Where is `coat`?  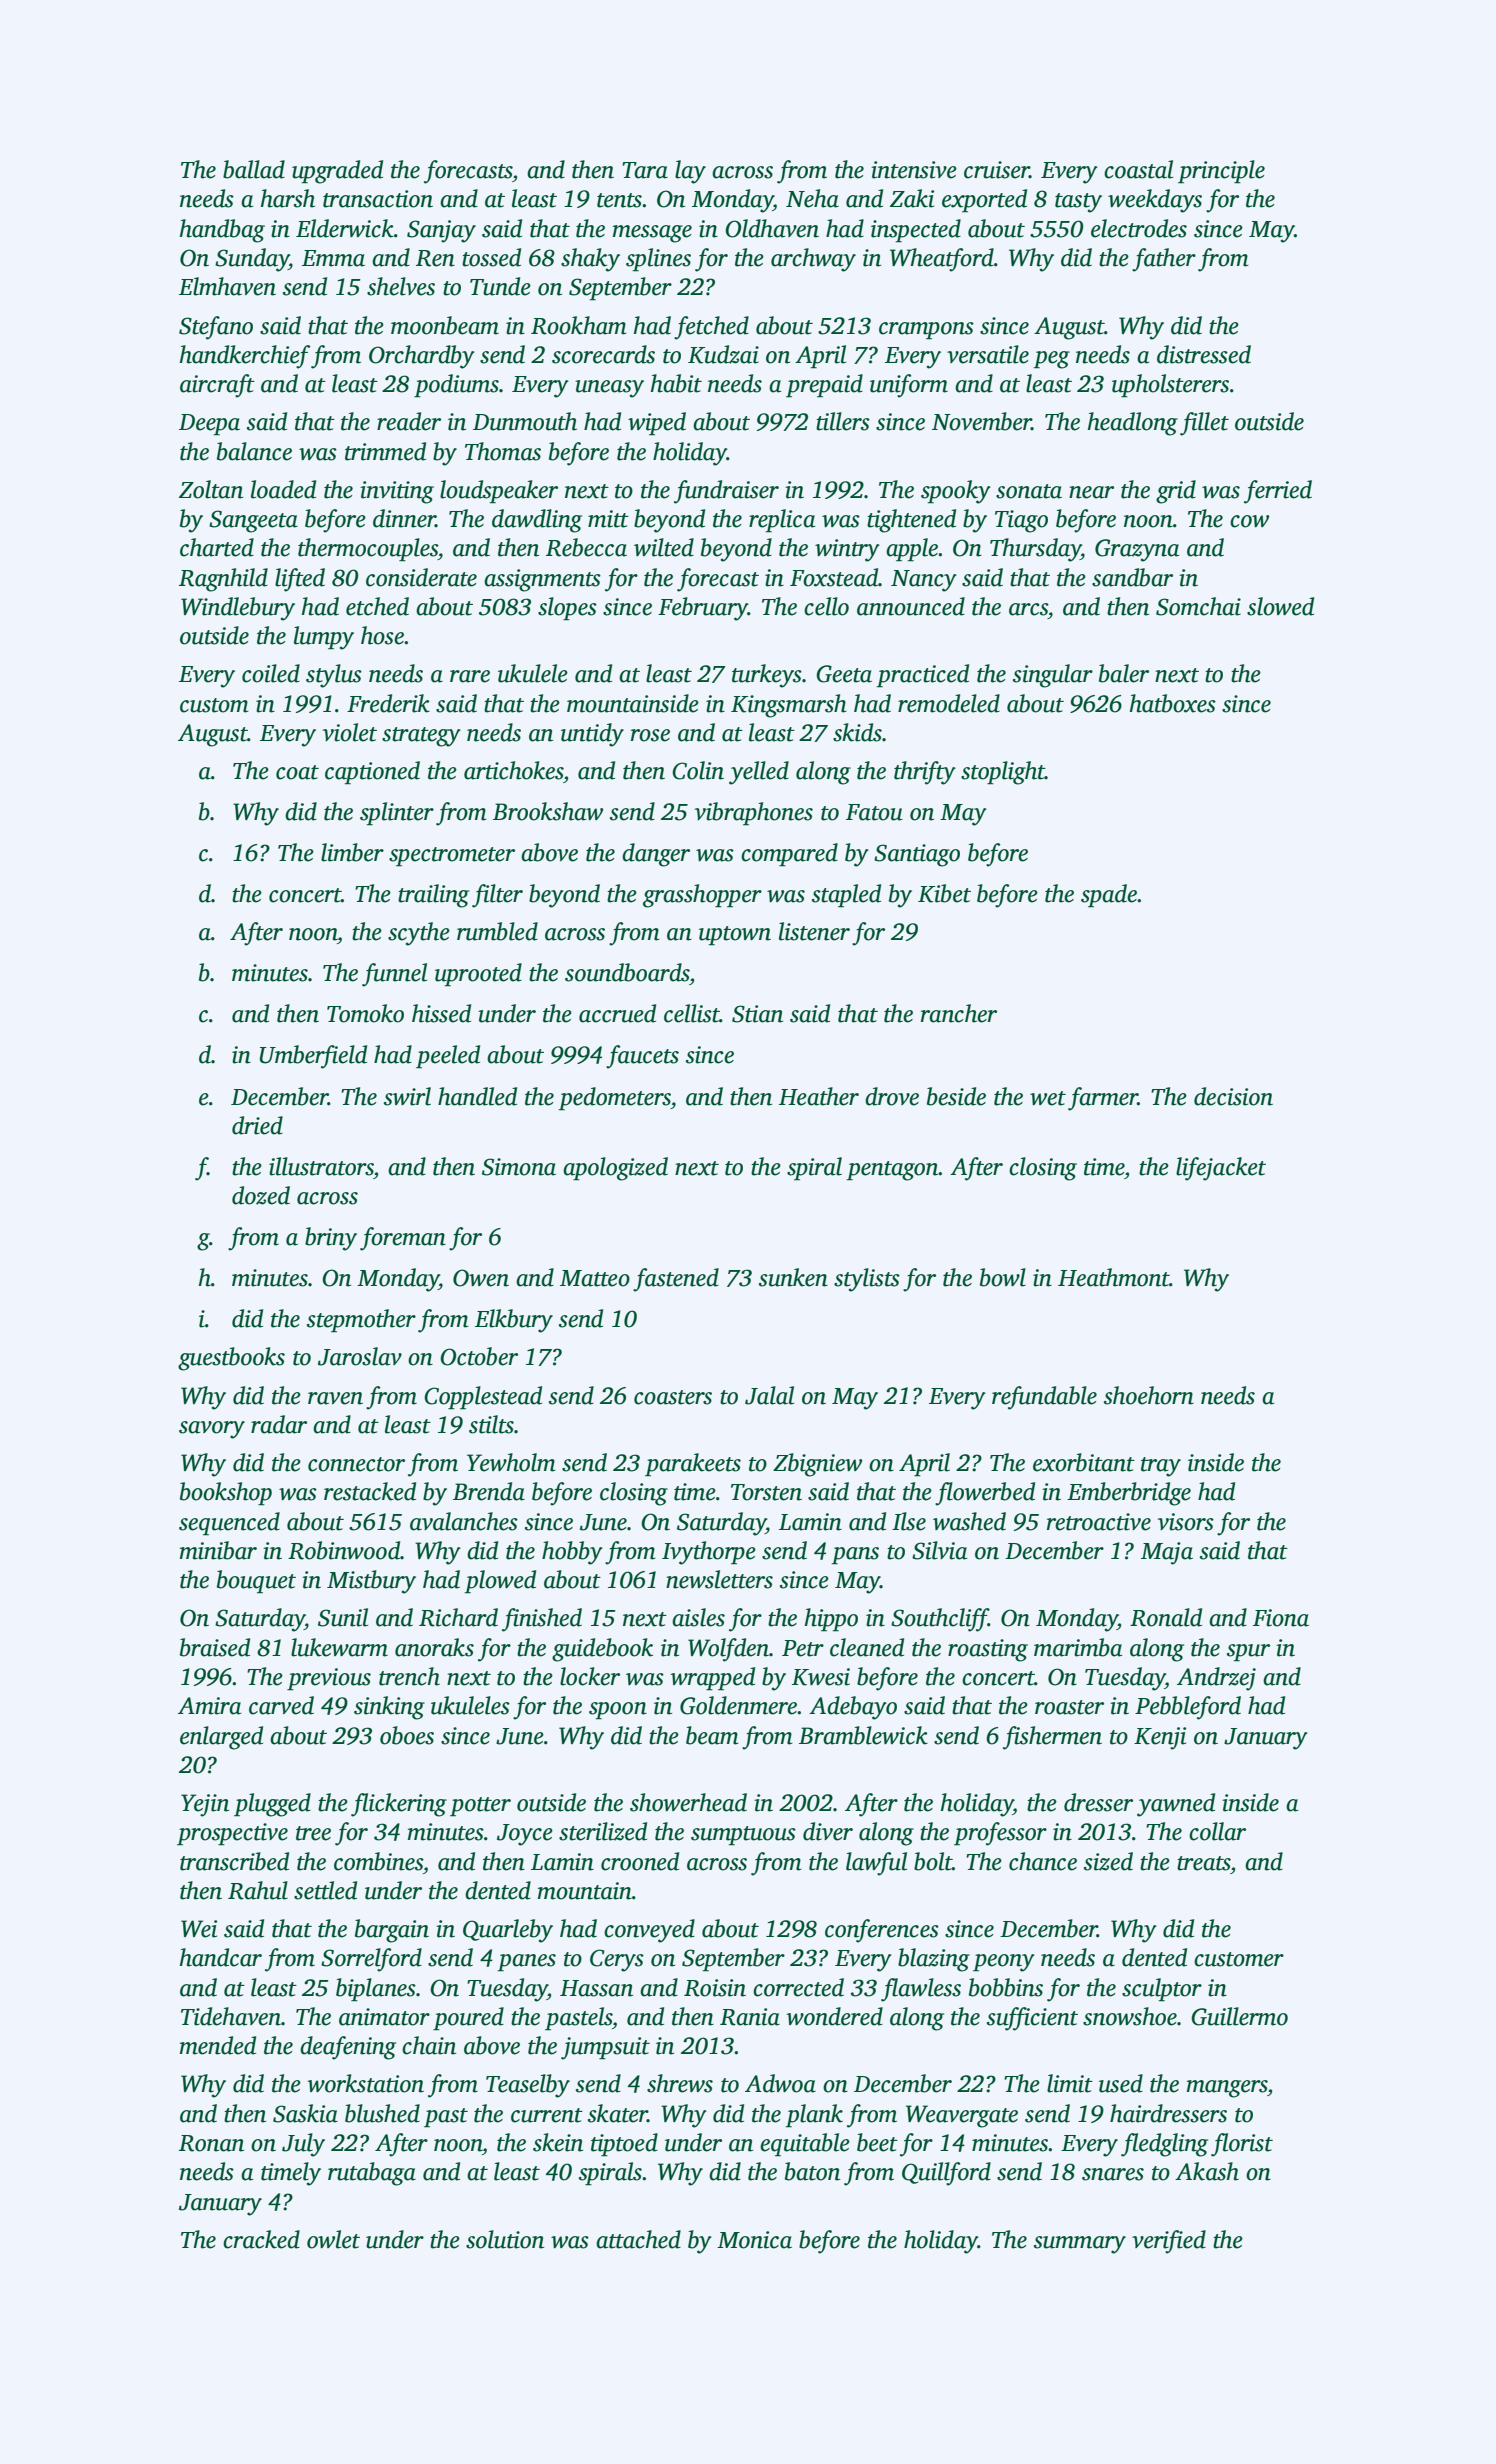 coat is located at coordinates (297, 772).
